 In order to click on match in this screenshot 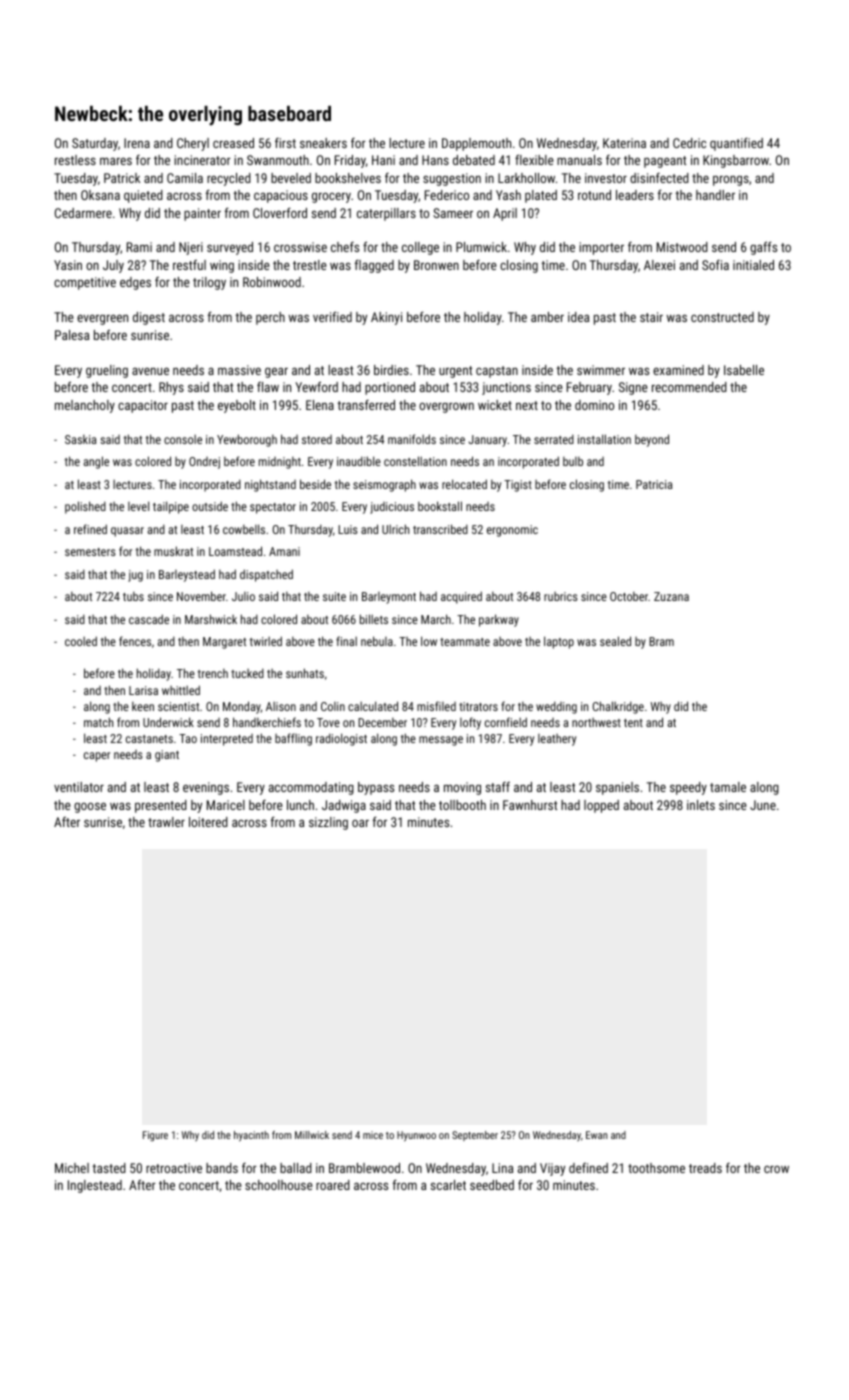, I will do `click(98, 722)`.
